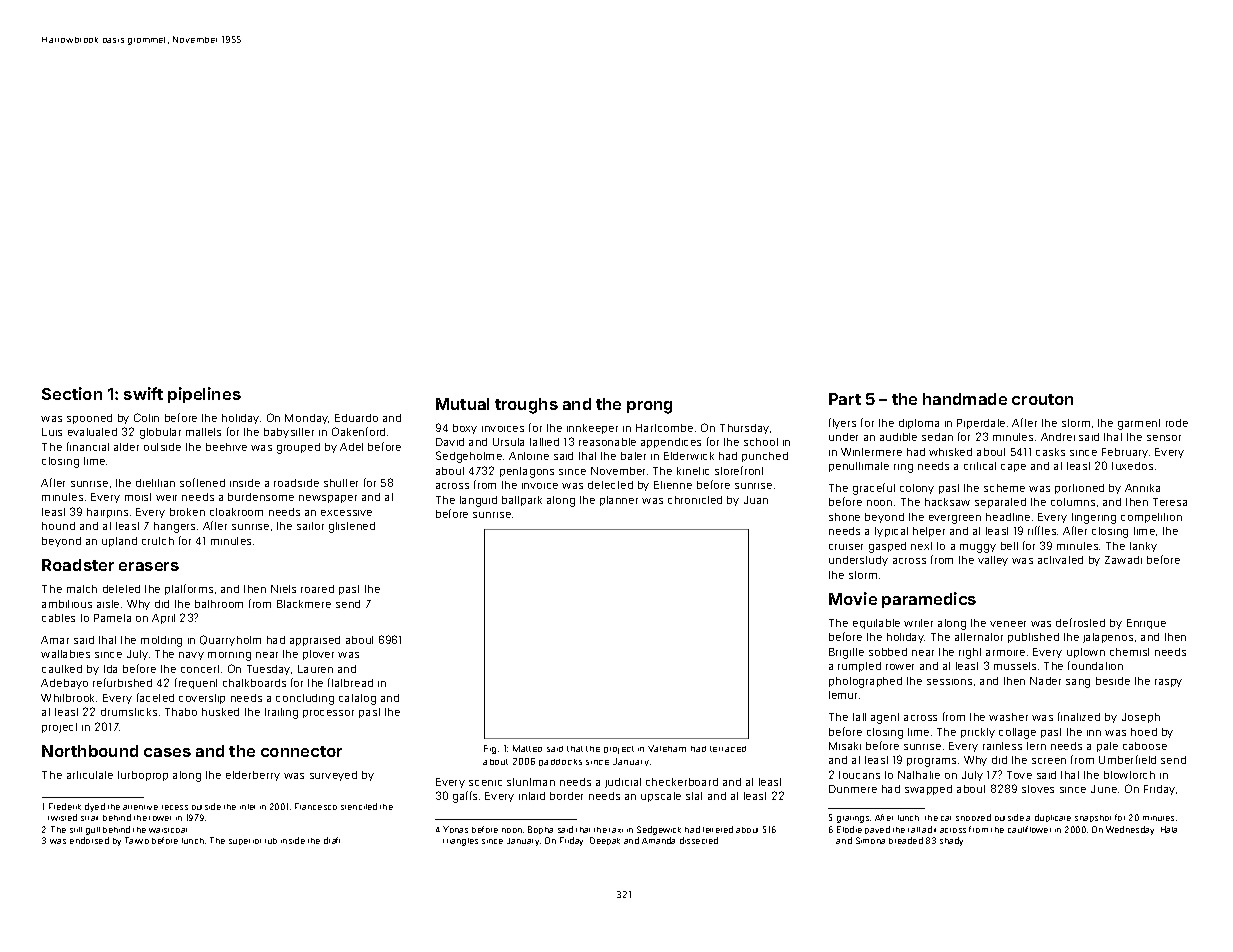  I want to click on handmade, so click(965, 399).
